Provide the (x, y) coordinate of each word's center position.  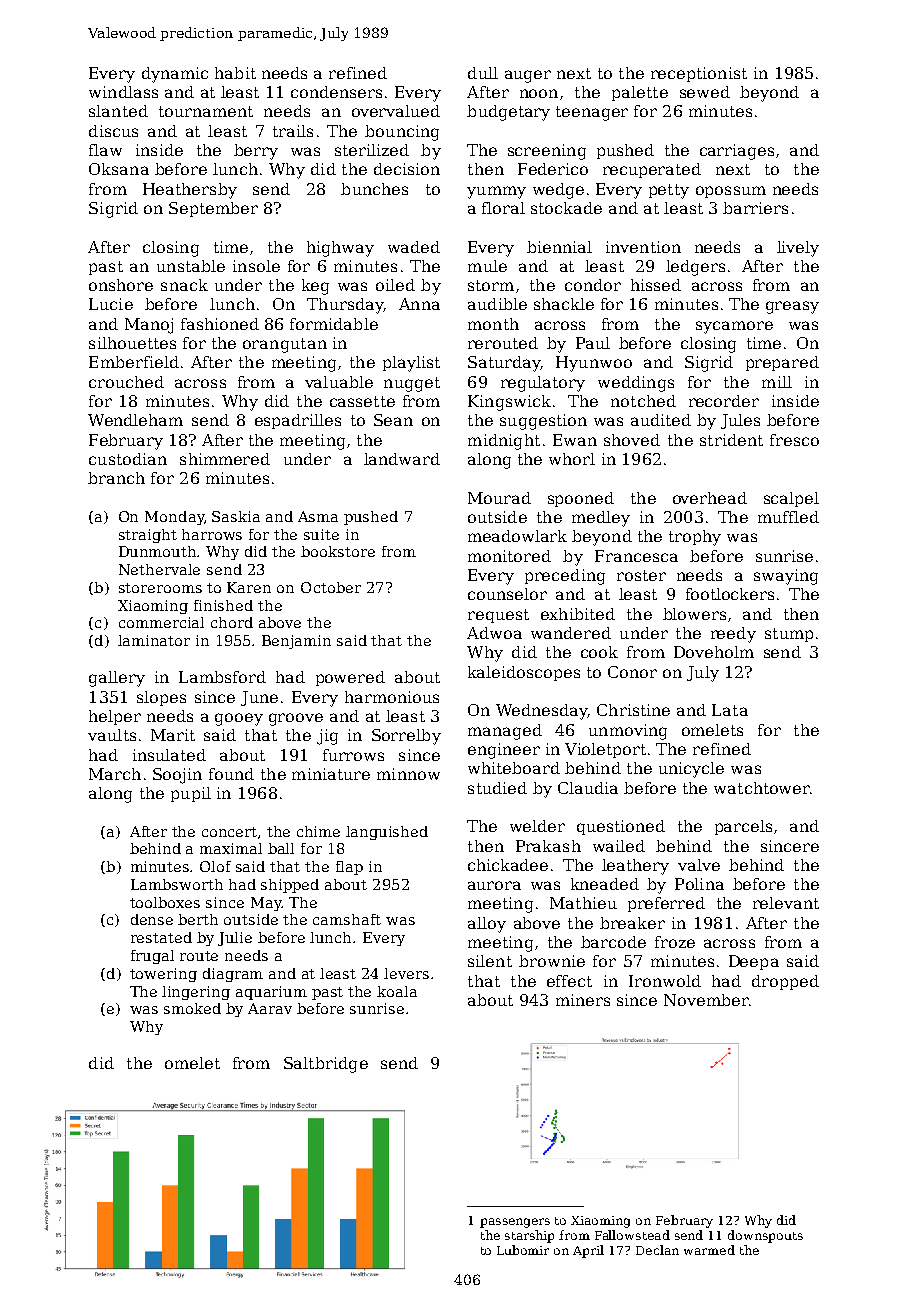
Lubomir (523, 1250)
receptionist (699, 74)
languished (387, 833)
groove (296, 719)
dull (483, 73)
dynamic (175, 75)
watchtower (762, 788)
